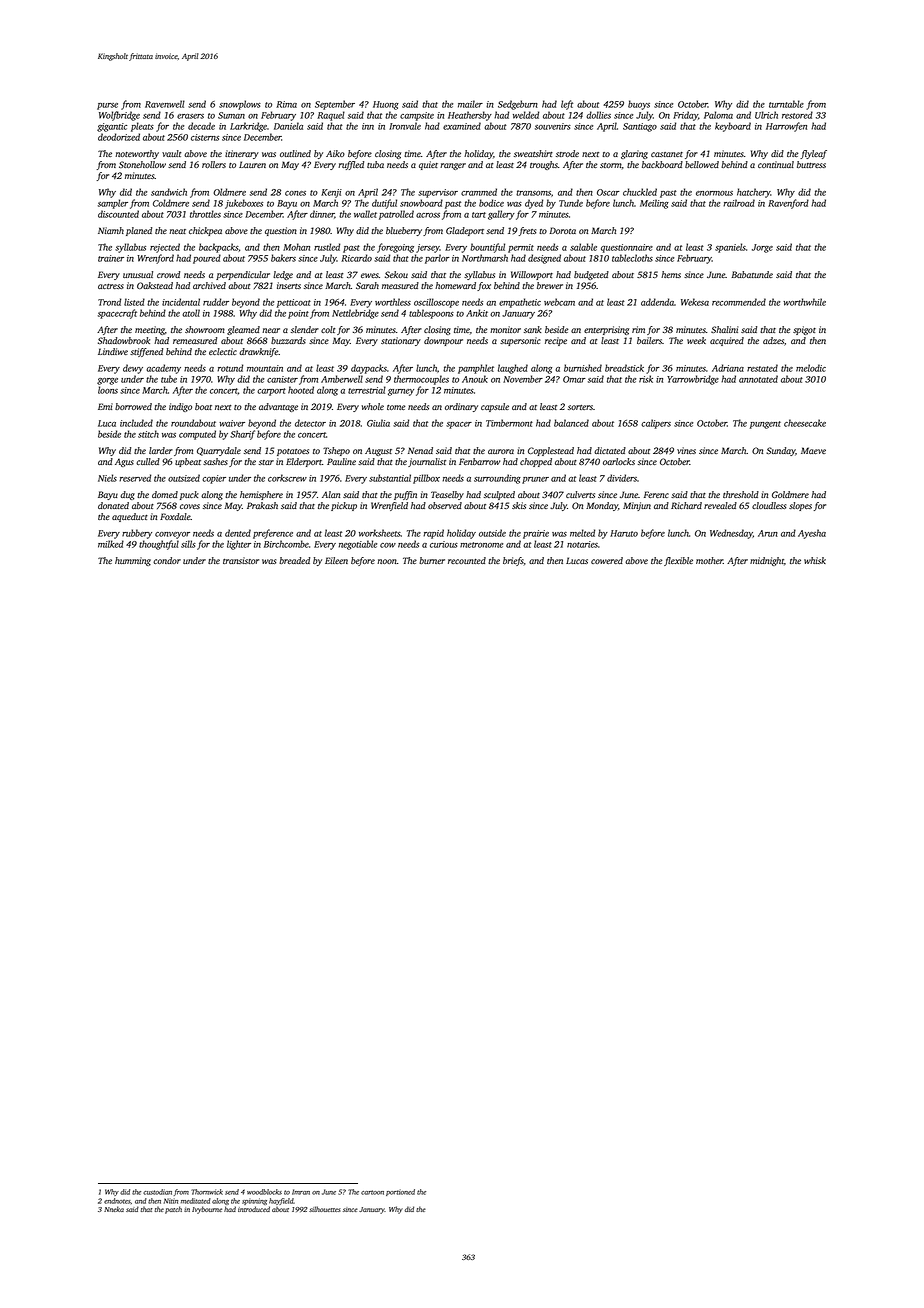 This screenshot has width=924, height=1308. What do you see at coordinates (241, 560) in the screenshot?
I see `transistor` at bounding box center [241, 560].
